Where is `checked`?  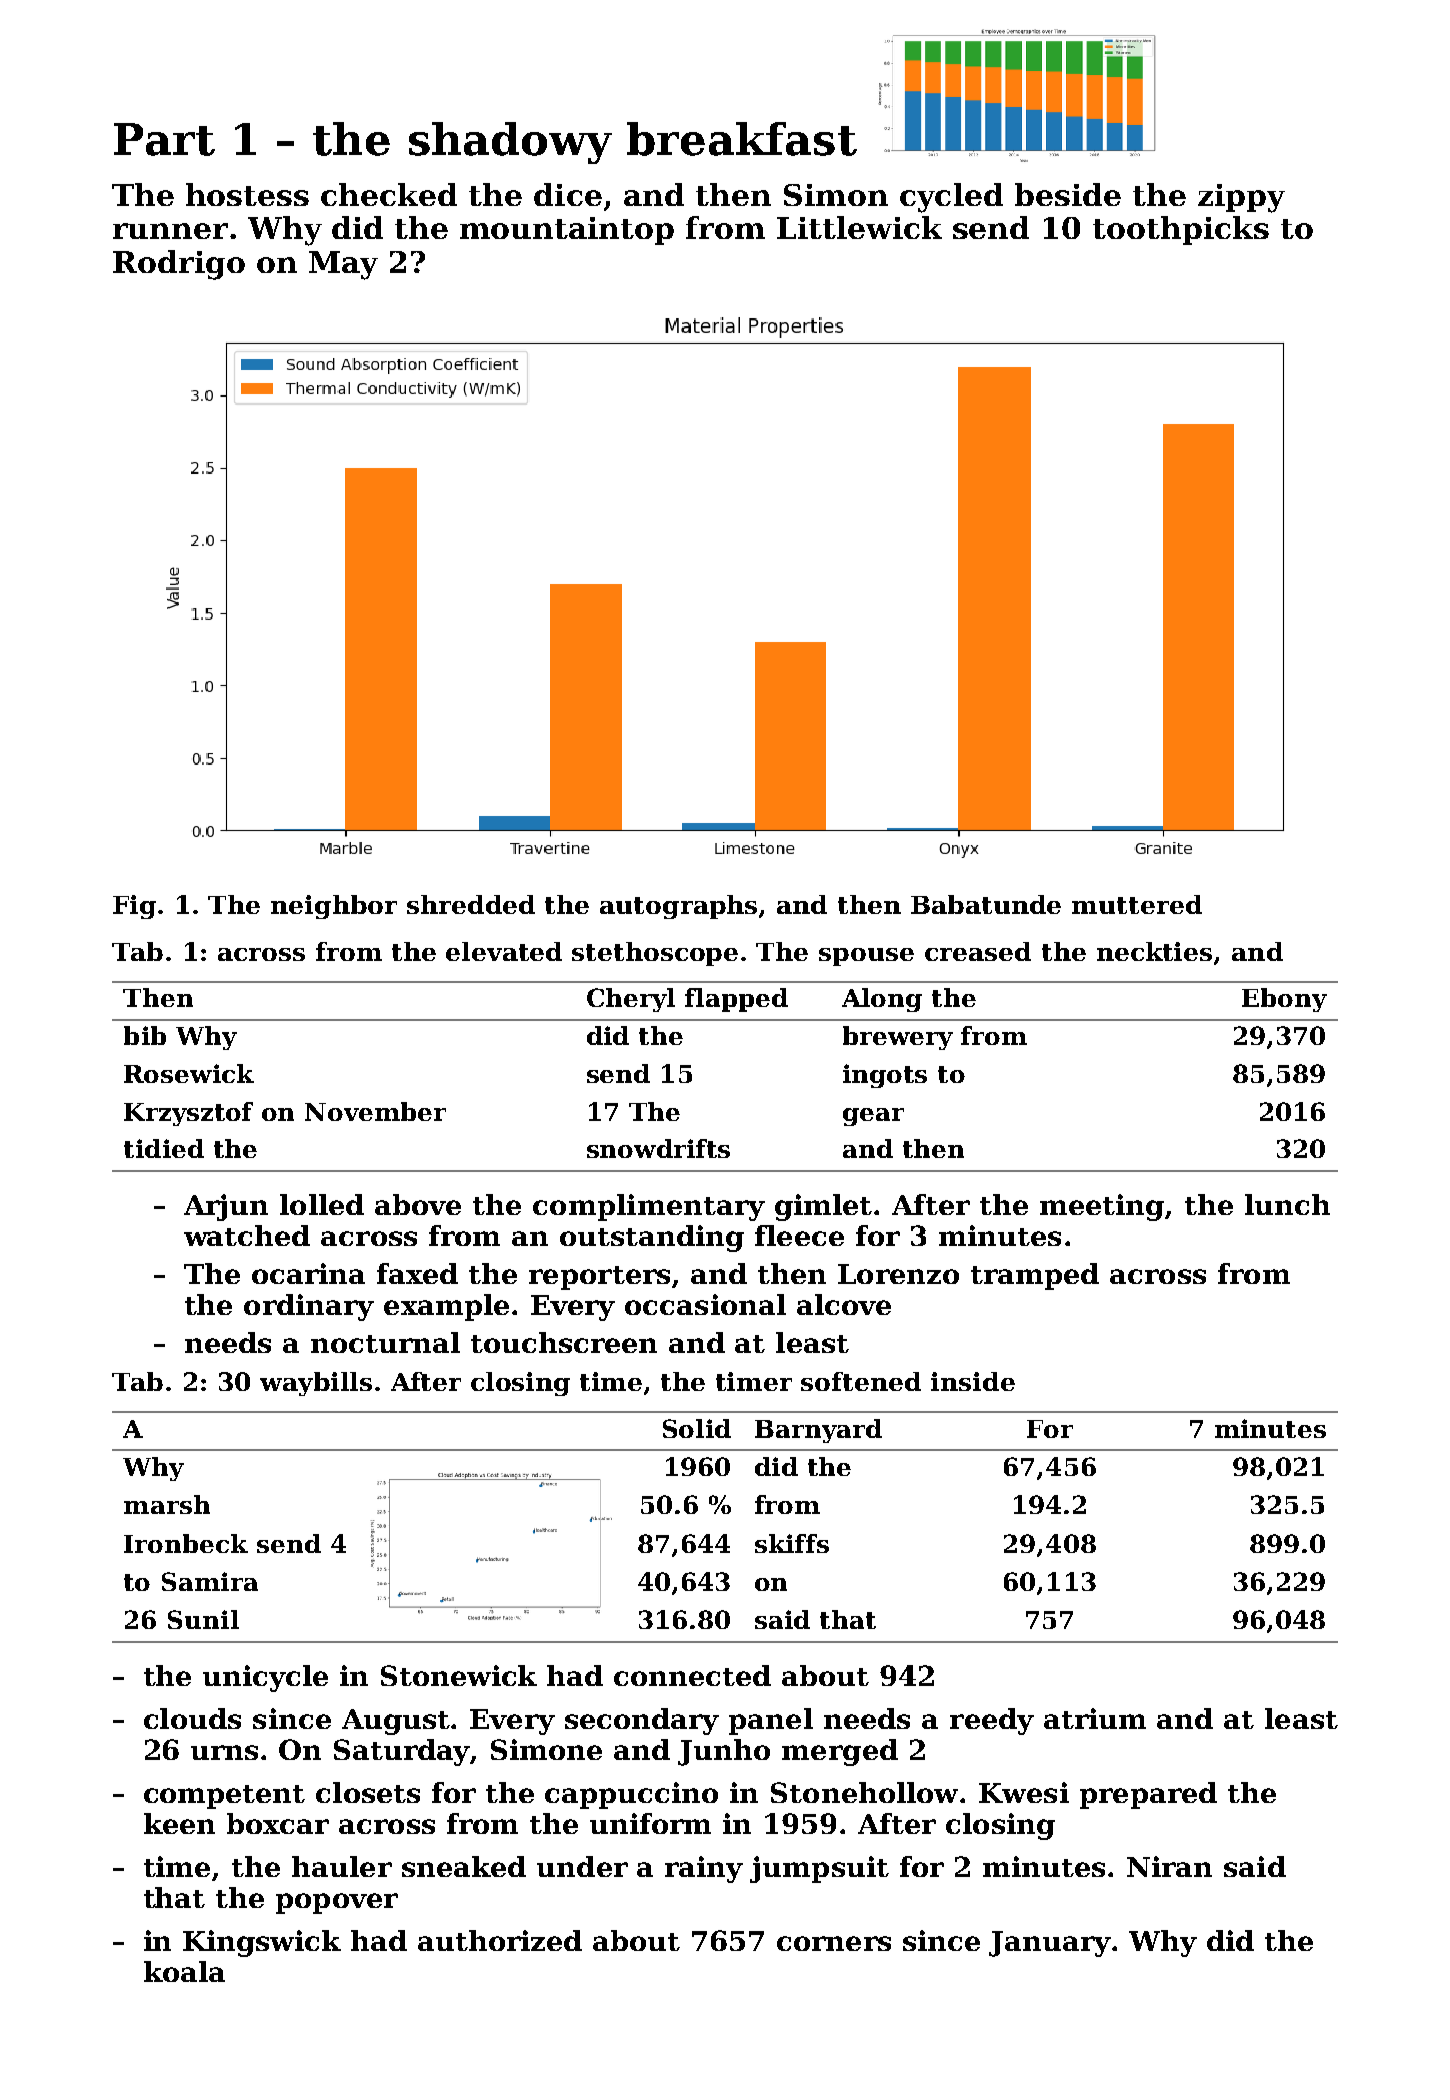
checked is located at coordinates (389, 194).
